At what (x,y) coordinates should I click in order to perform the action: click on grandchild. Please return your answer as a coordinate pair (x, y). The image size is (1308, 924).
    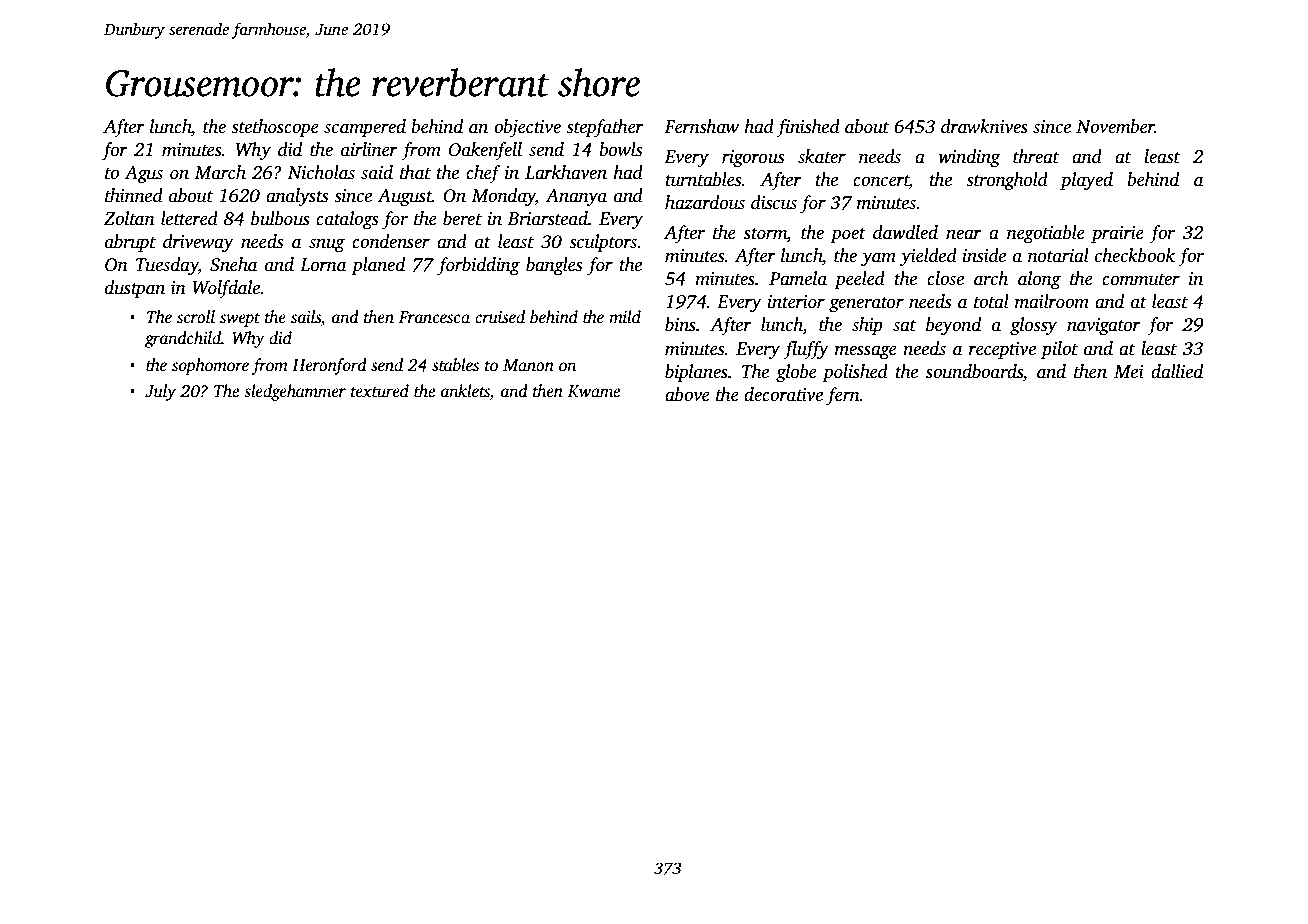
    Looking at the image, I should click on (183, 339).
